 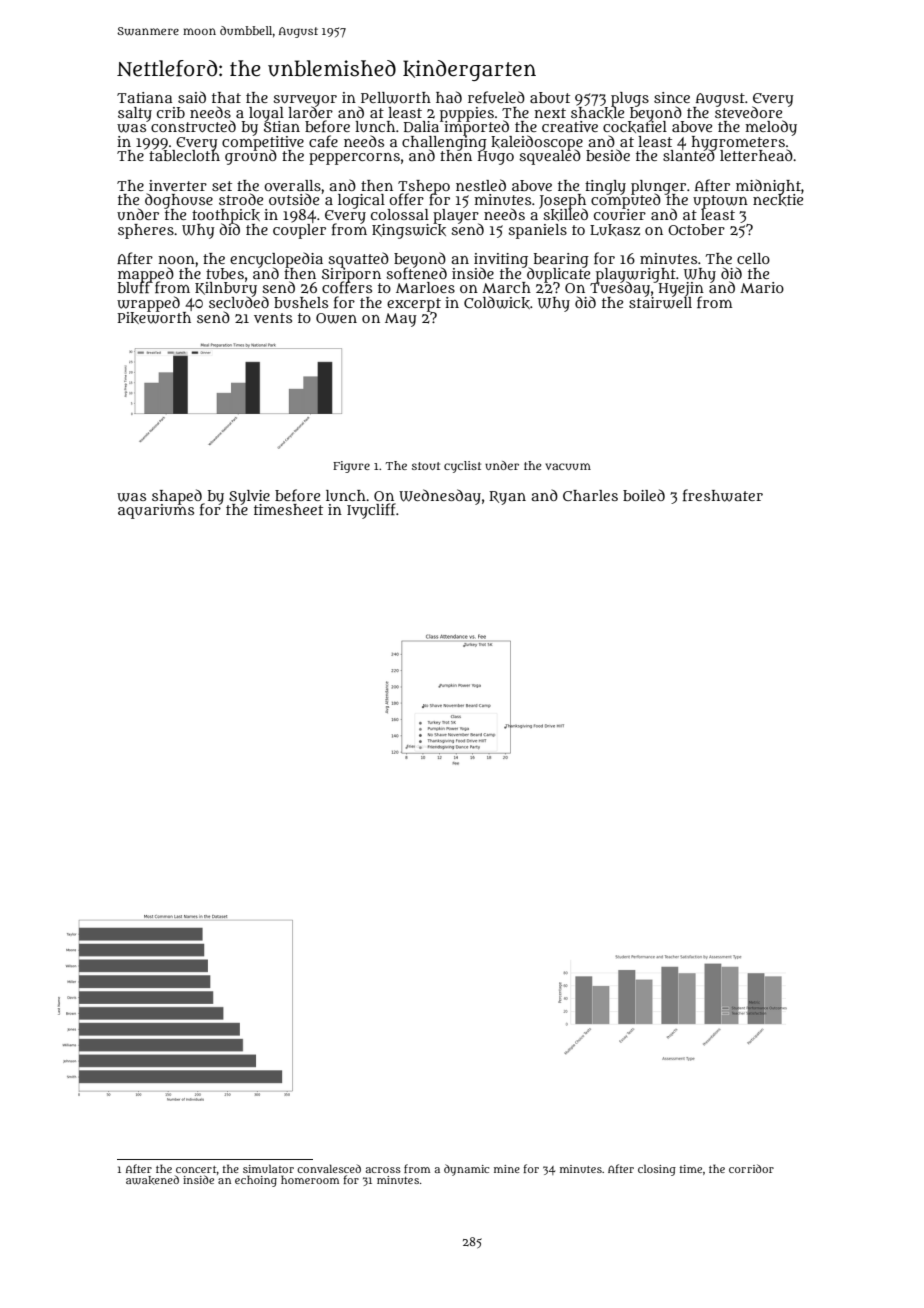 I want to click on convalesced, so click(x=329, y=1168).
